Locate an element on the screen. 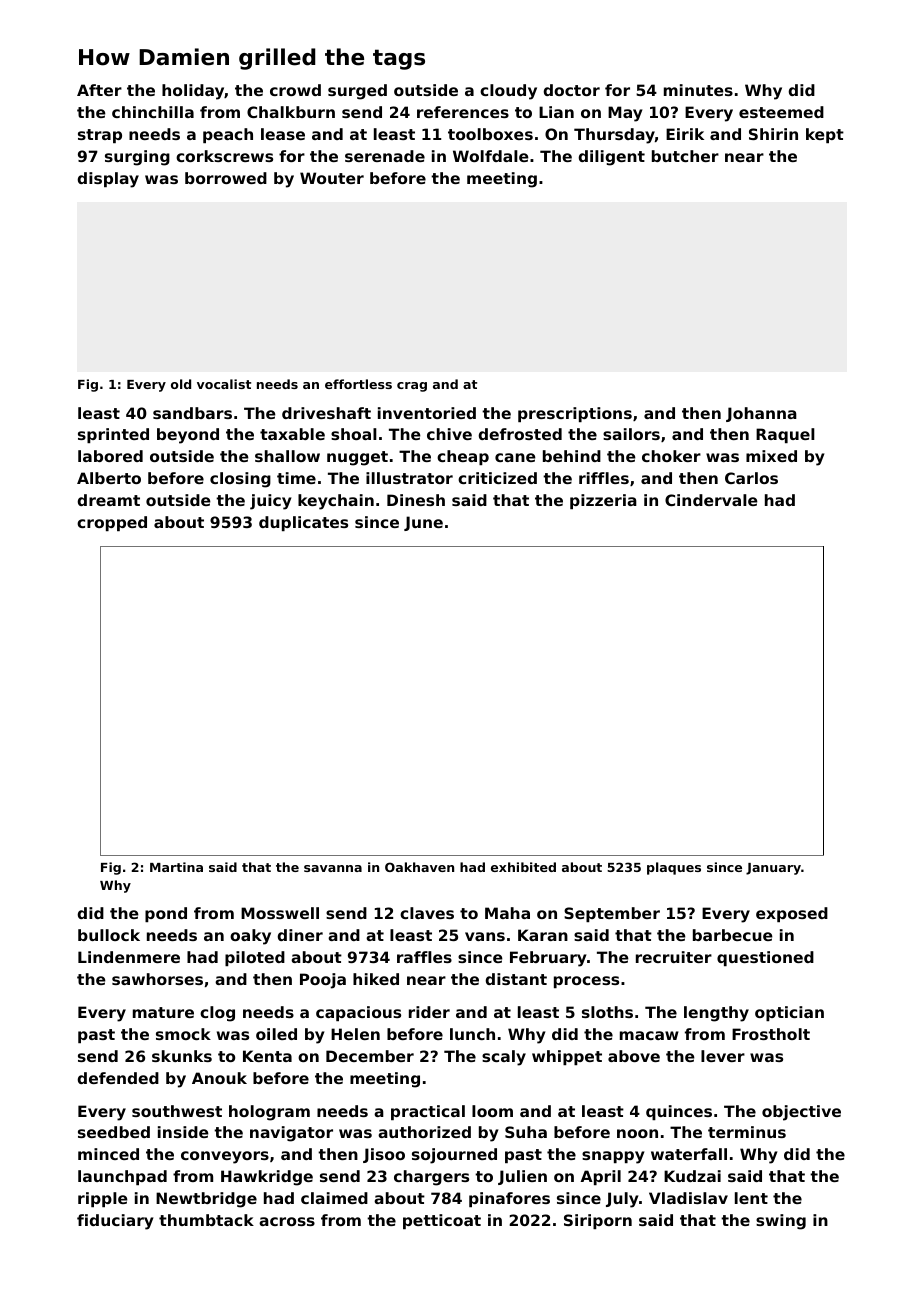 The height and width of the screenshot is (1308, 924). savanna is located at coordinates (333, 868).
